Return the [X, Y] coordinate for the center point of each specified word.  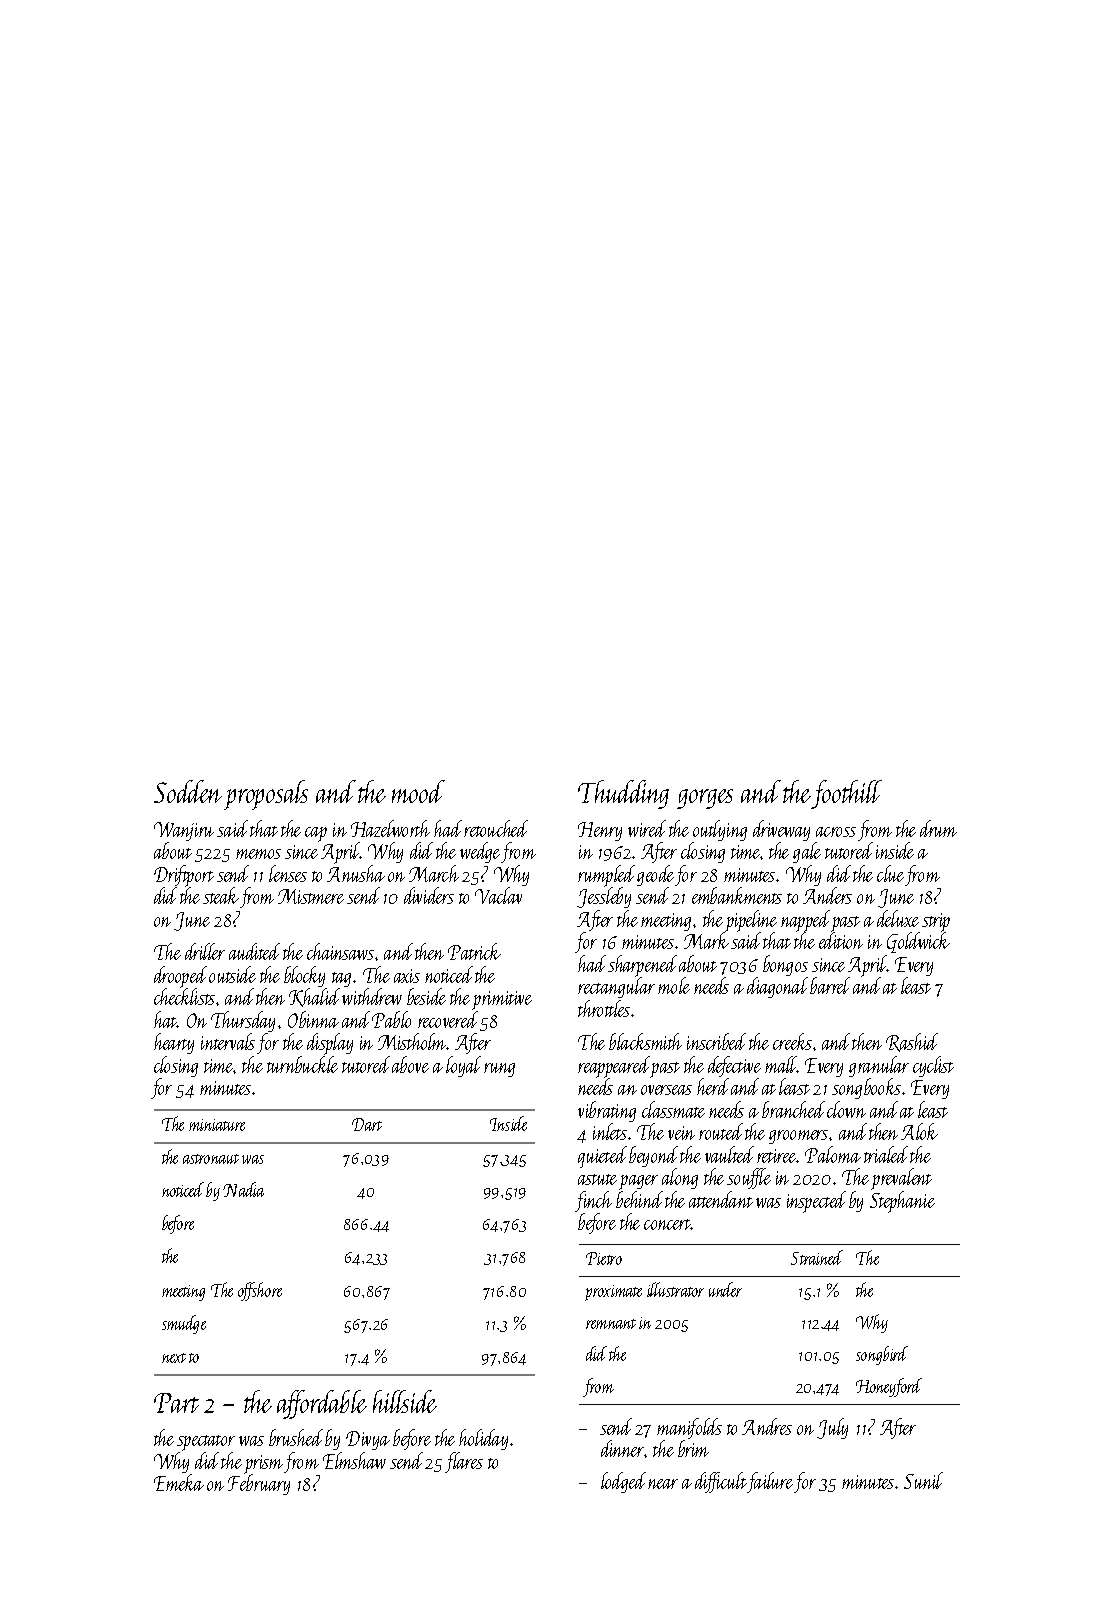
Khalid [314, 997]
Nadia [243, 1189]
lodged [623, 1482]
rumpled [606, 876]
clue [890, 873]
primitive [502, 1000]
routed [721, 1131]
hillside [405, 1401]
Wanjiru [184, 831]
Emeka [179, 1482]
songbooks [866, 1088]
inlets [610, 1131]
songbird [882, 1355]
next [174, 1358]
